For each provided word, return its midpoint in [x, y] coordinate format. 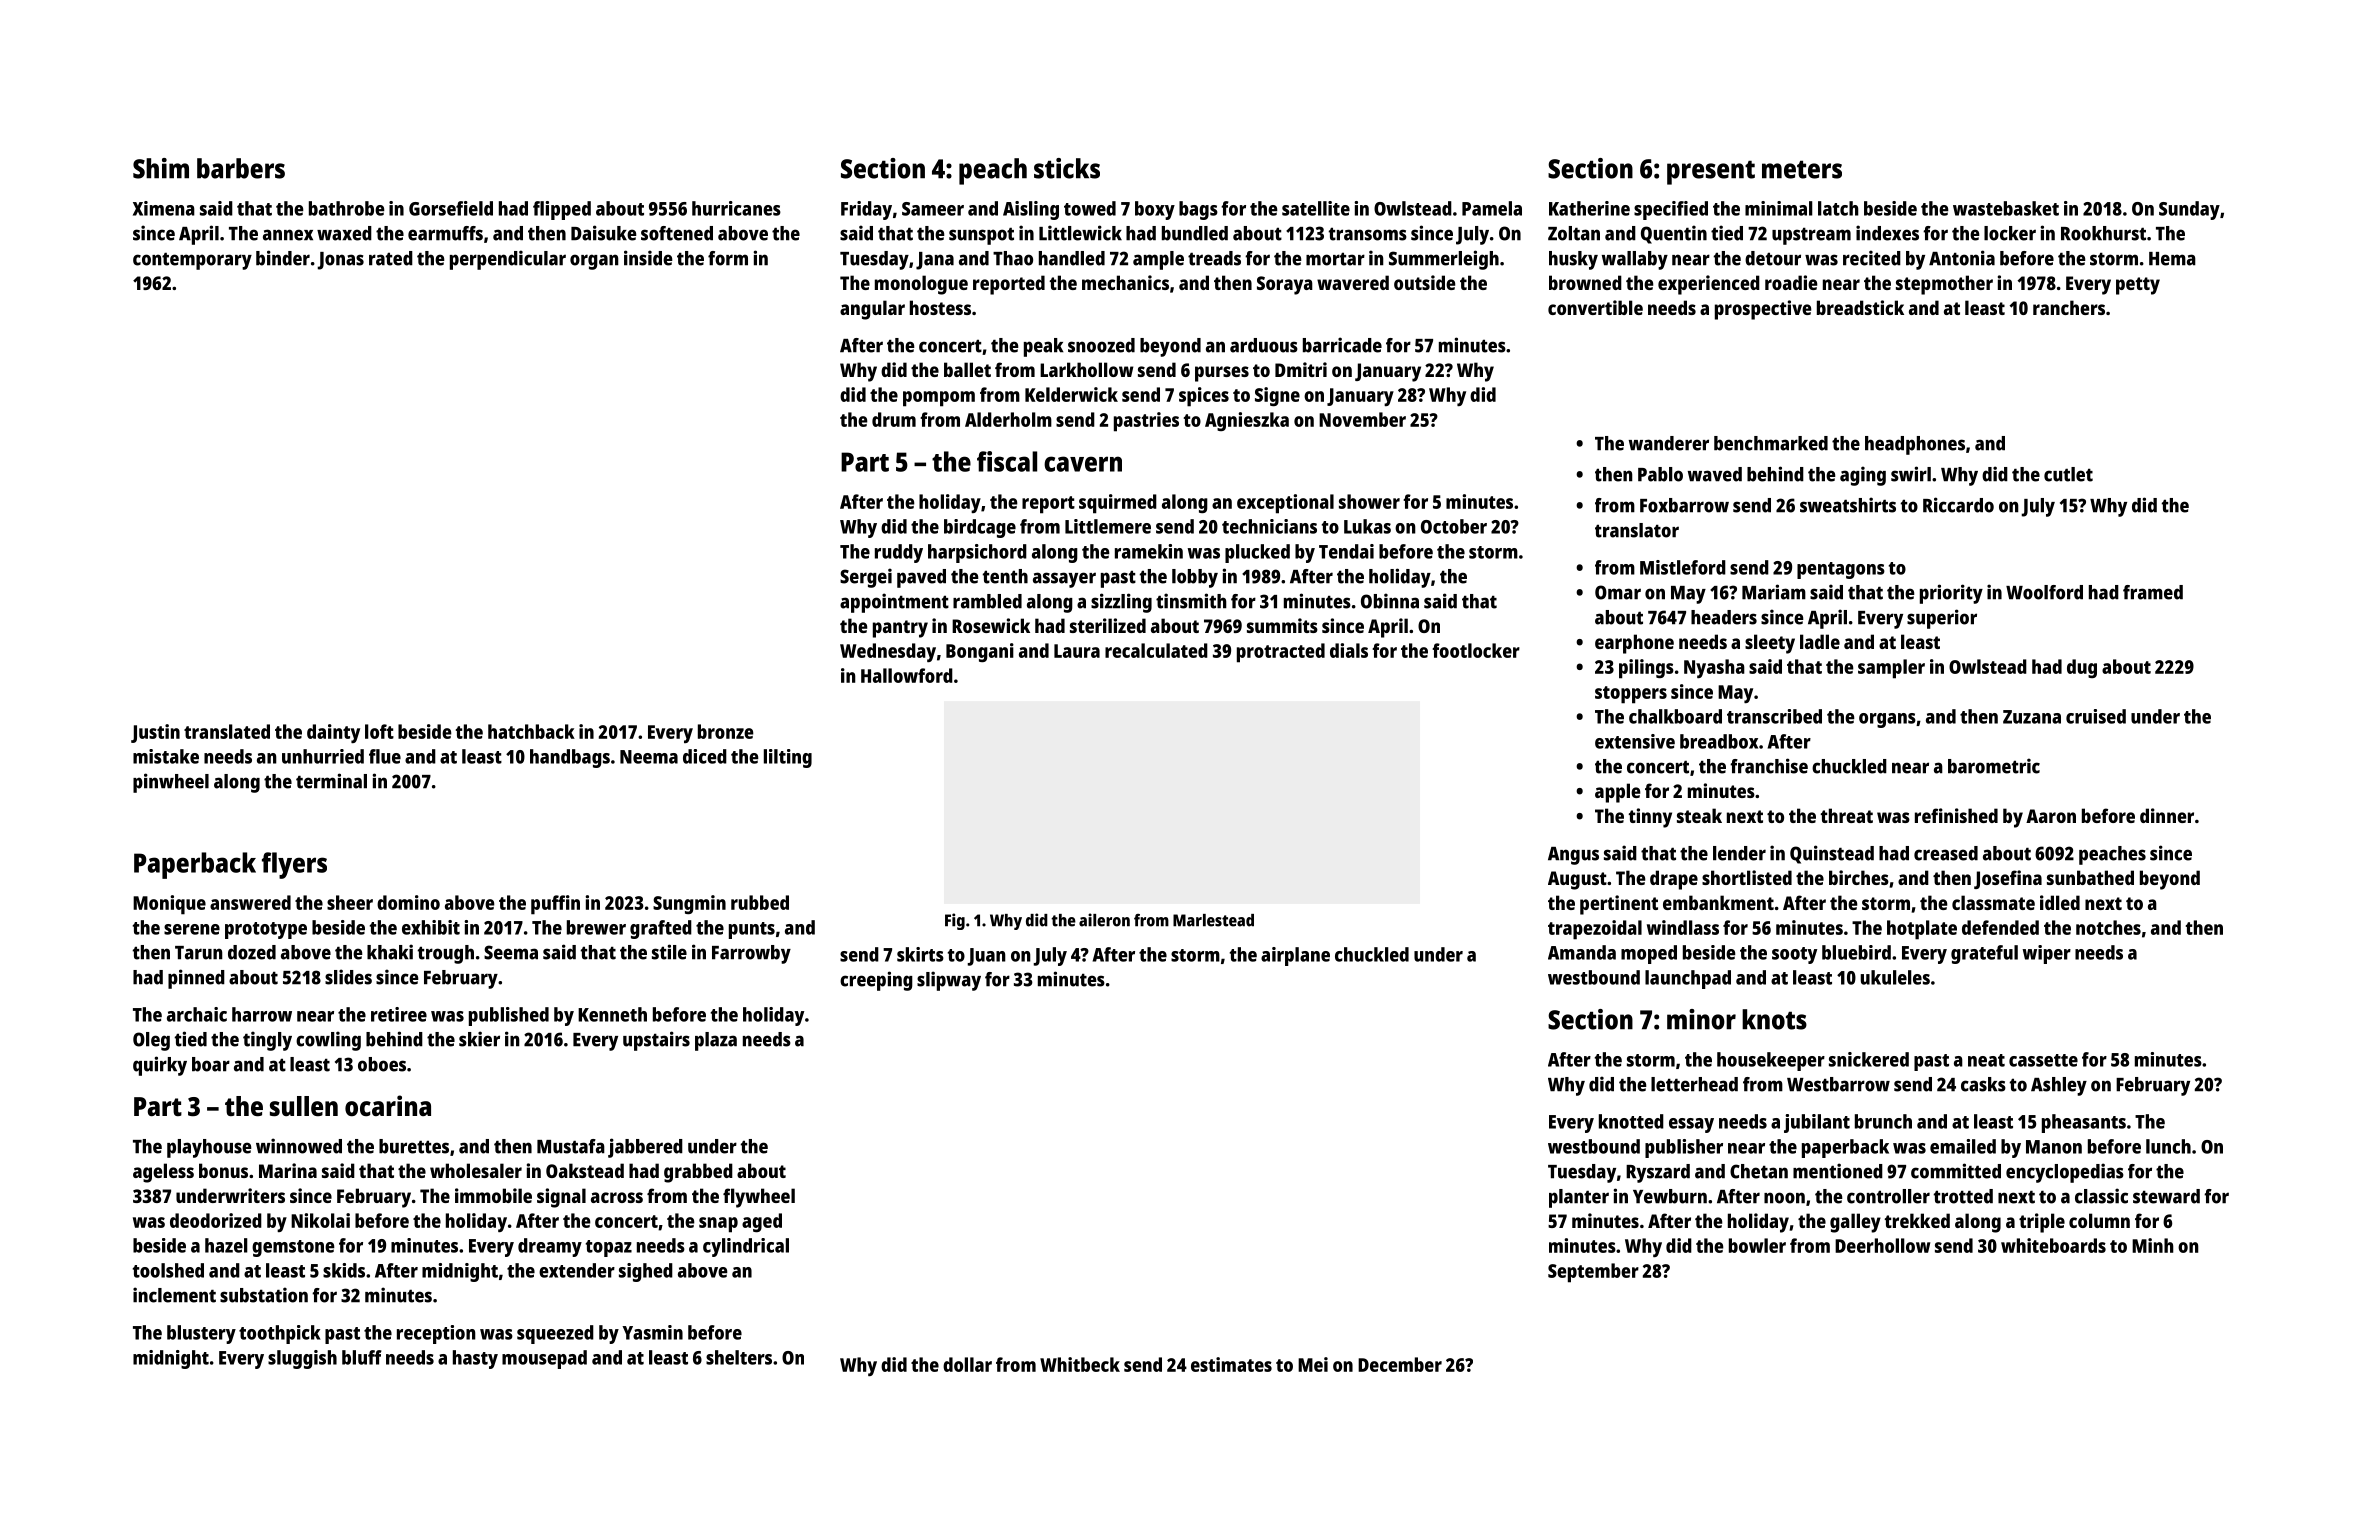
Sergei [866, 578]
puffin [555, 905]
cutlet [2068, 474]
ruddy [899, 553]
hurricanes [736, 208]
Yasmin [652, 1332]
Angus [1573, 856]
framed [2153, 592]
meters [1802, 169]
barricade [1342, 345]
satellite [1316, 208]
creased [1946, 853]
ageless [163, 1173]
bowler [1757, 1245]
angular [872, 310]
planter [1579, 1198]
